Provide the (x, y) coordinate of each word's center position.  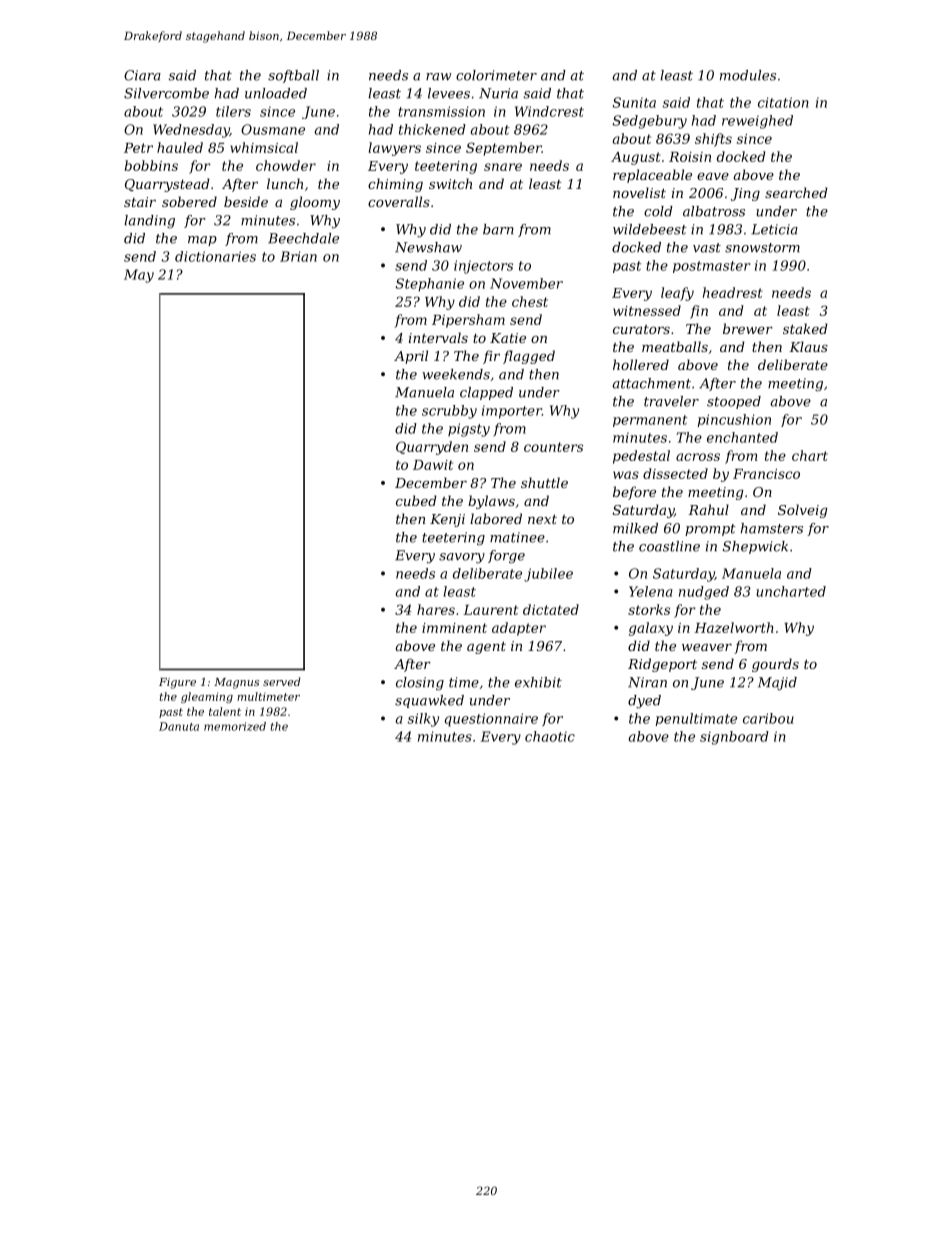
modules (748, 75)
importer (512, 412)
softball (293, 76)
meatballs (675, 346)
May (139, 276)
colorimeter (496, 75)
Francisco (766, 474)
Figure (177, 683)
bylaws (491, 502)
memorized (235, 726)
